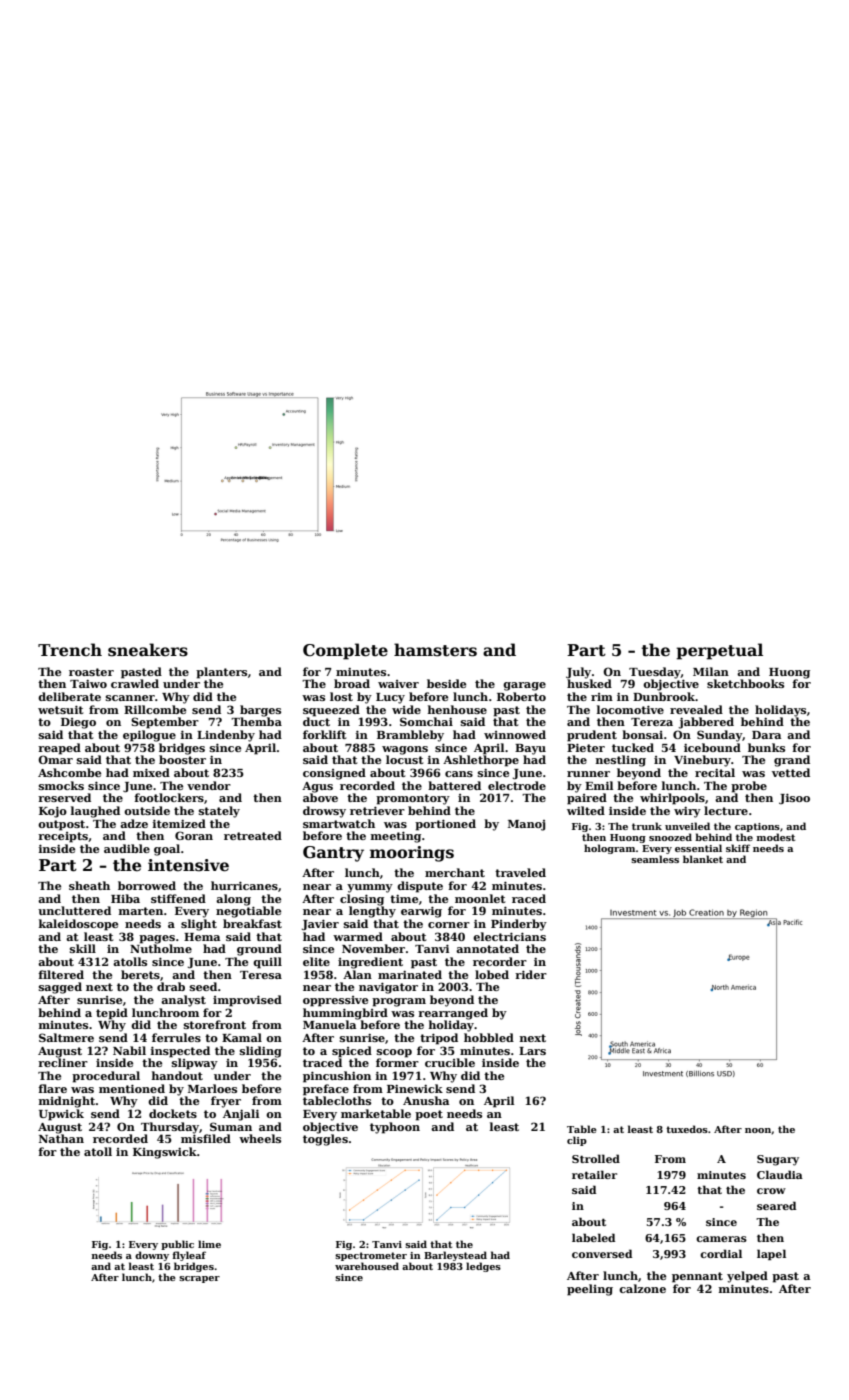 The image size is (849, 1400). What do you see at coordinates (53, 812) in the screenshot?
I see `Kojo` at bounding box center [53, 812].
